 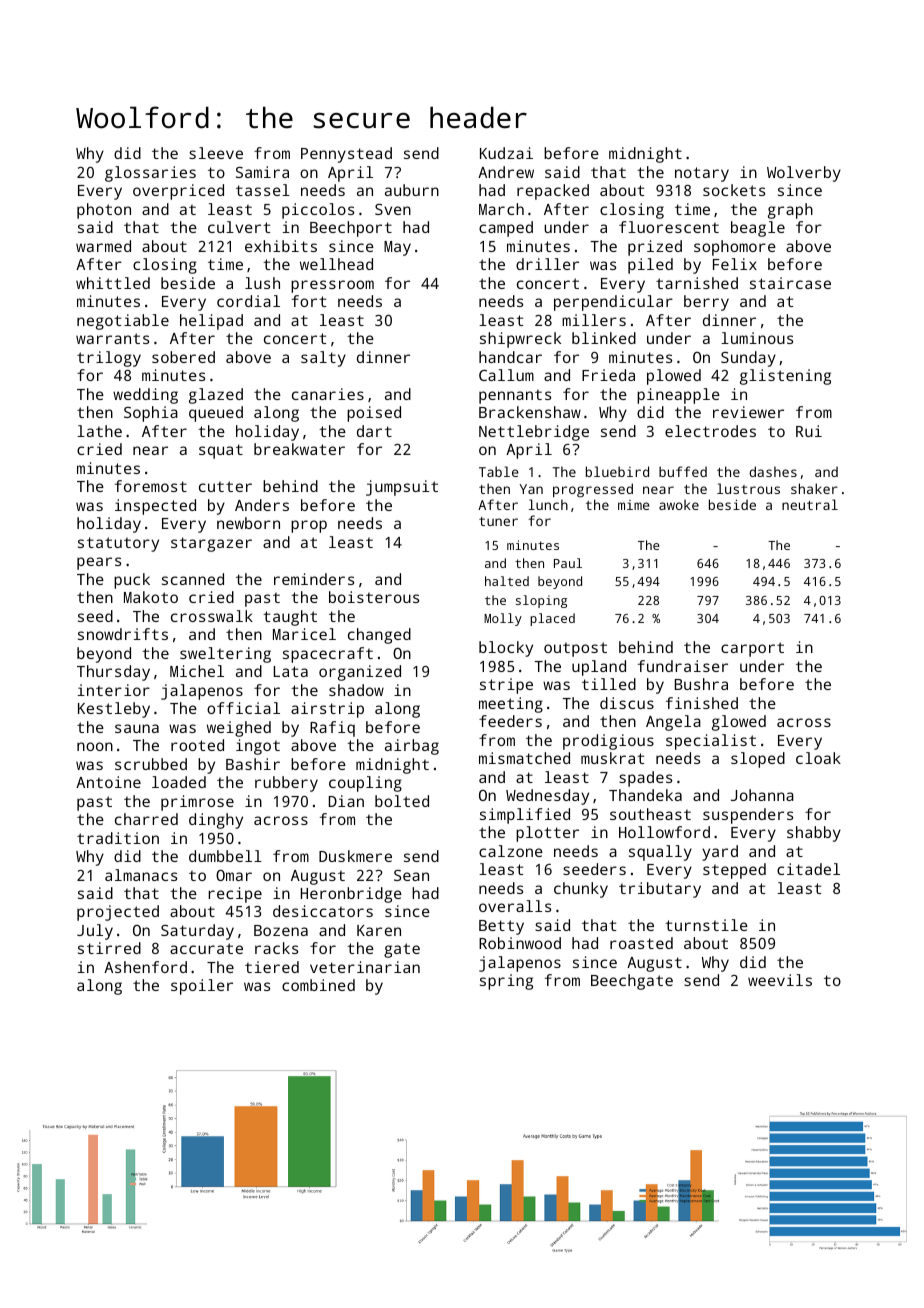 I want to click on weevils, so click(x=780, y=980).
